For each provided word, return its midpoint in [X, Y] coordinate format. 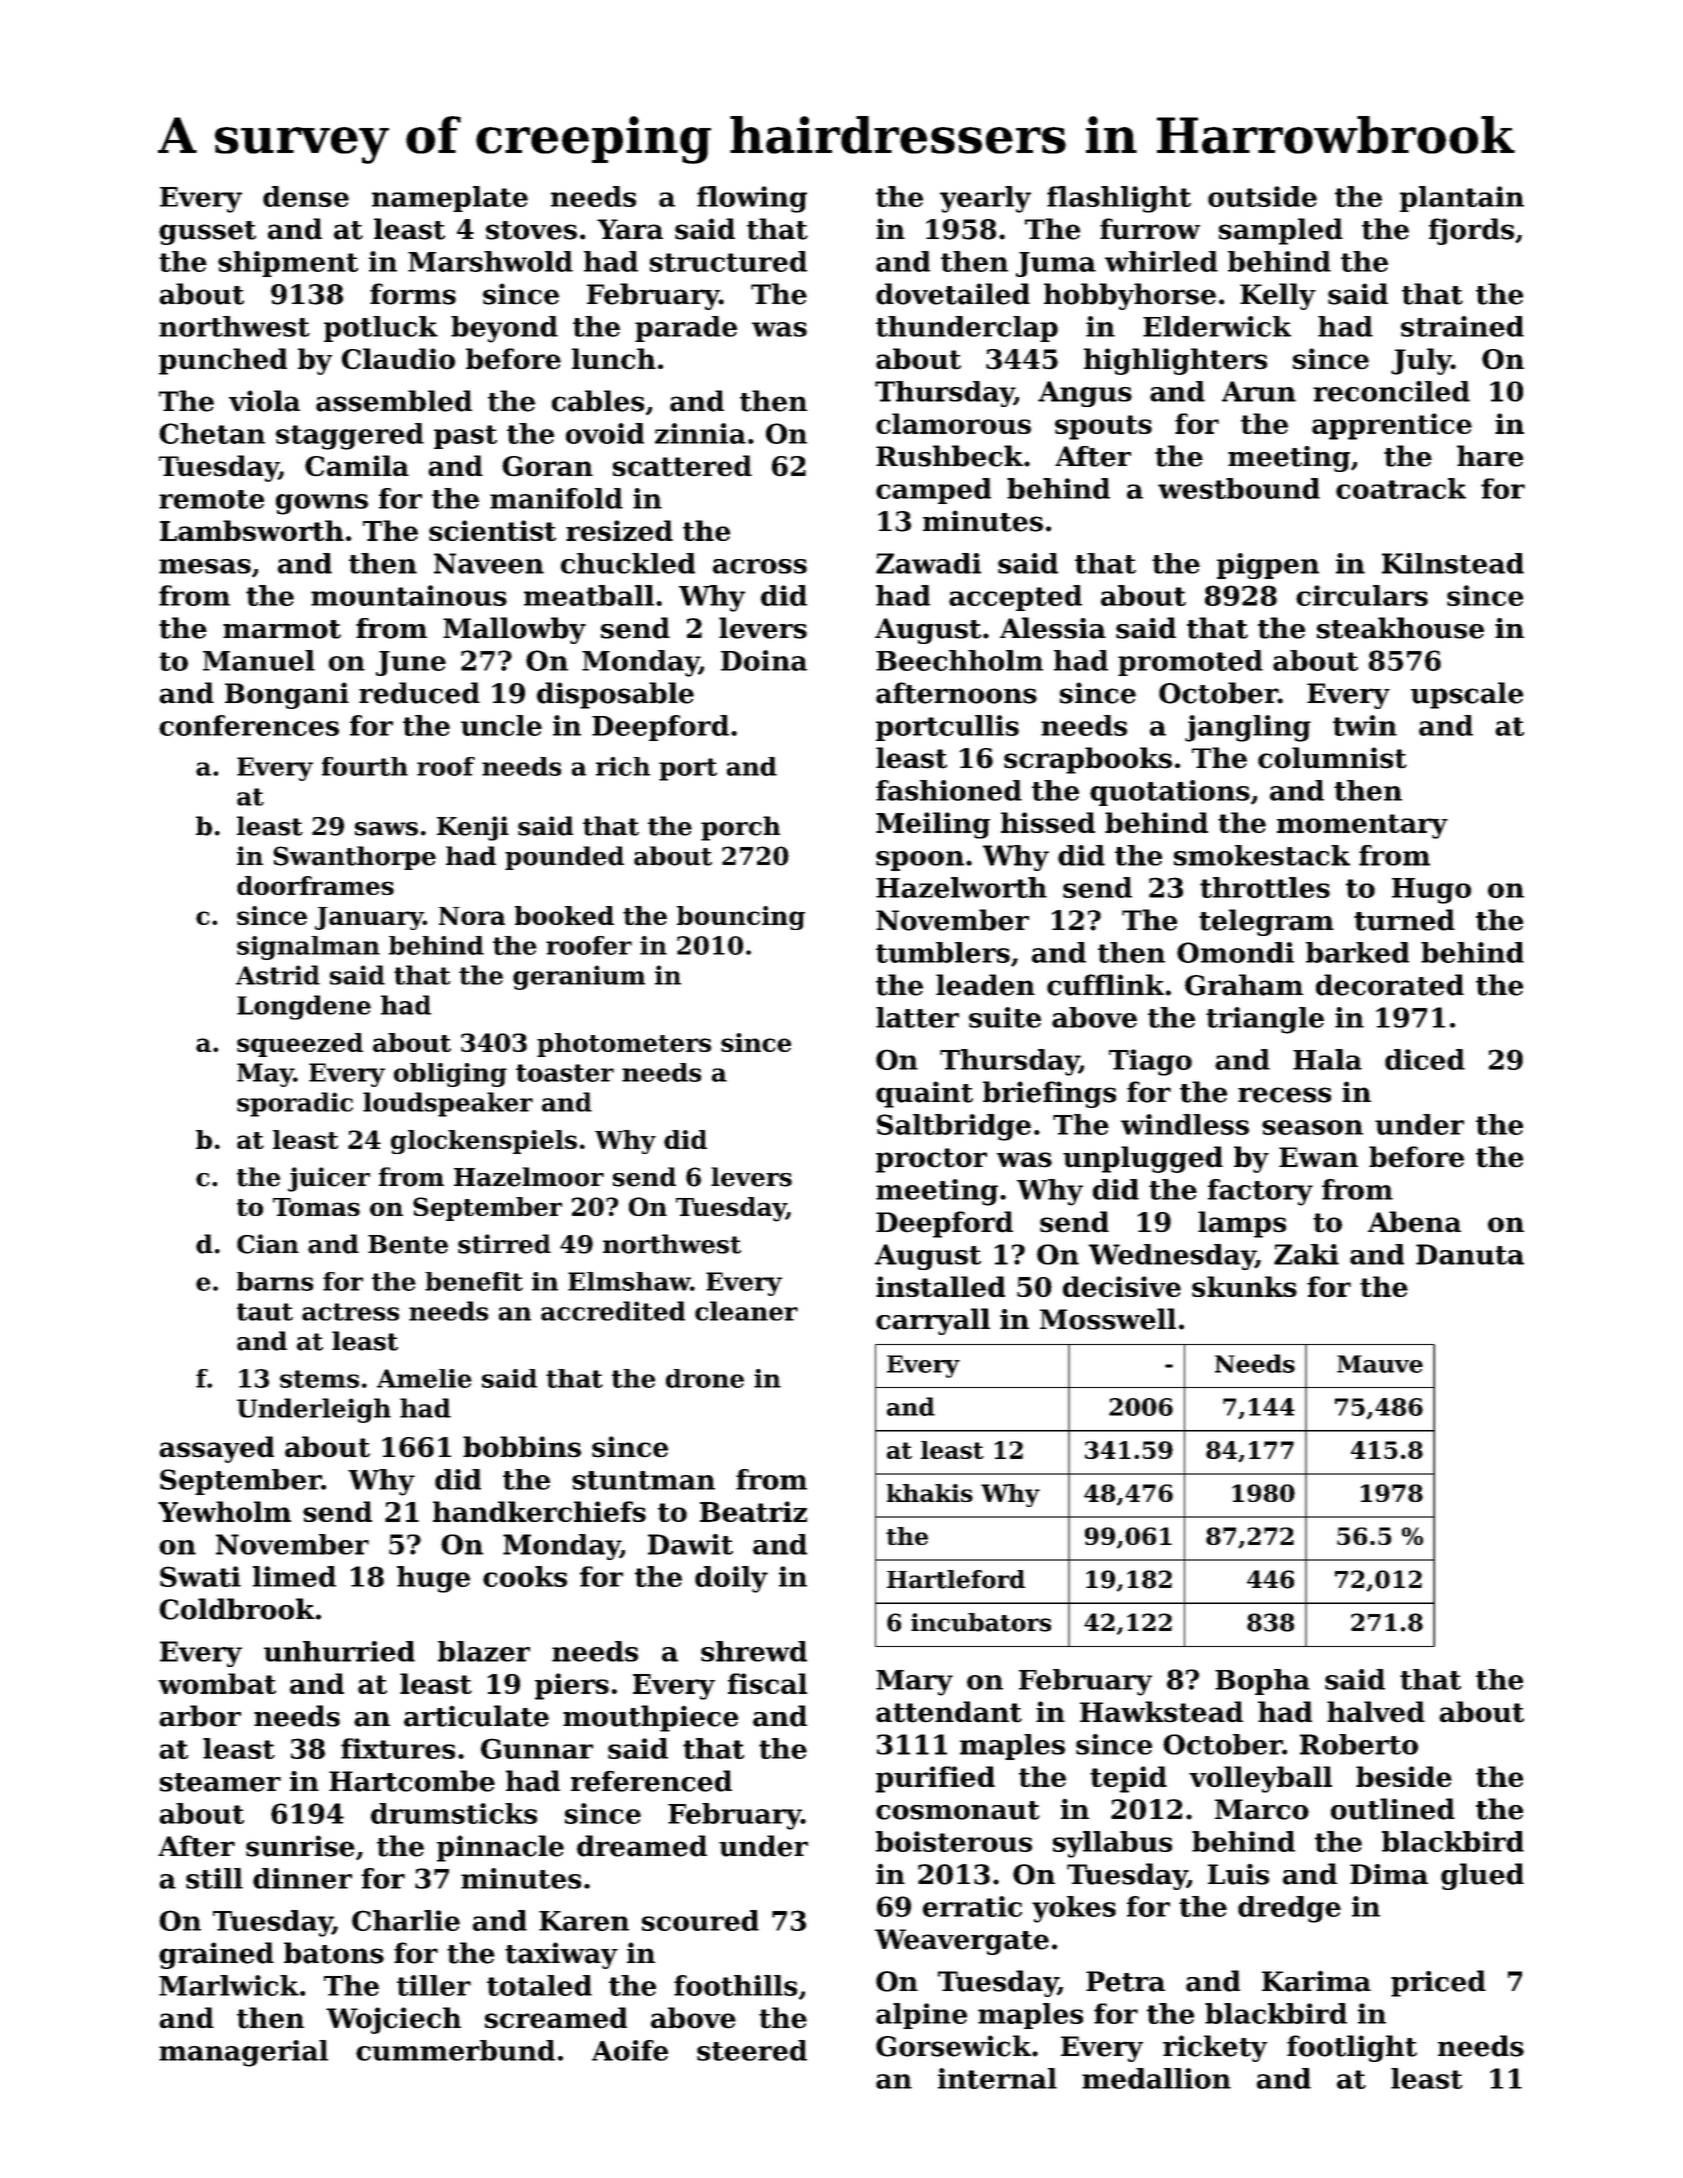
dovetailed [953, 294]
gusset [207, 233]
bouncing [741, 918]
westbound [1239, 488]
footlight [1352, 2048]
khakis [930, 1493]
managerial [243, 2053]
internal [997, 2078]
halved [1376, 1712]
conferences [249, 725]
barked [1357, 952]
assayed [216, 1449]
